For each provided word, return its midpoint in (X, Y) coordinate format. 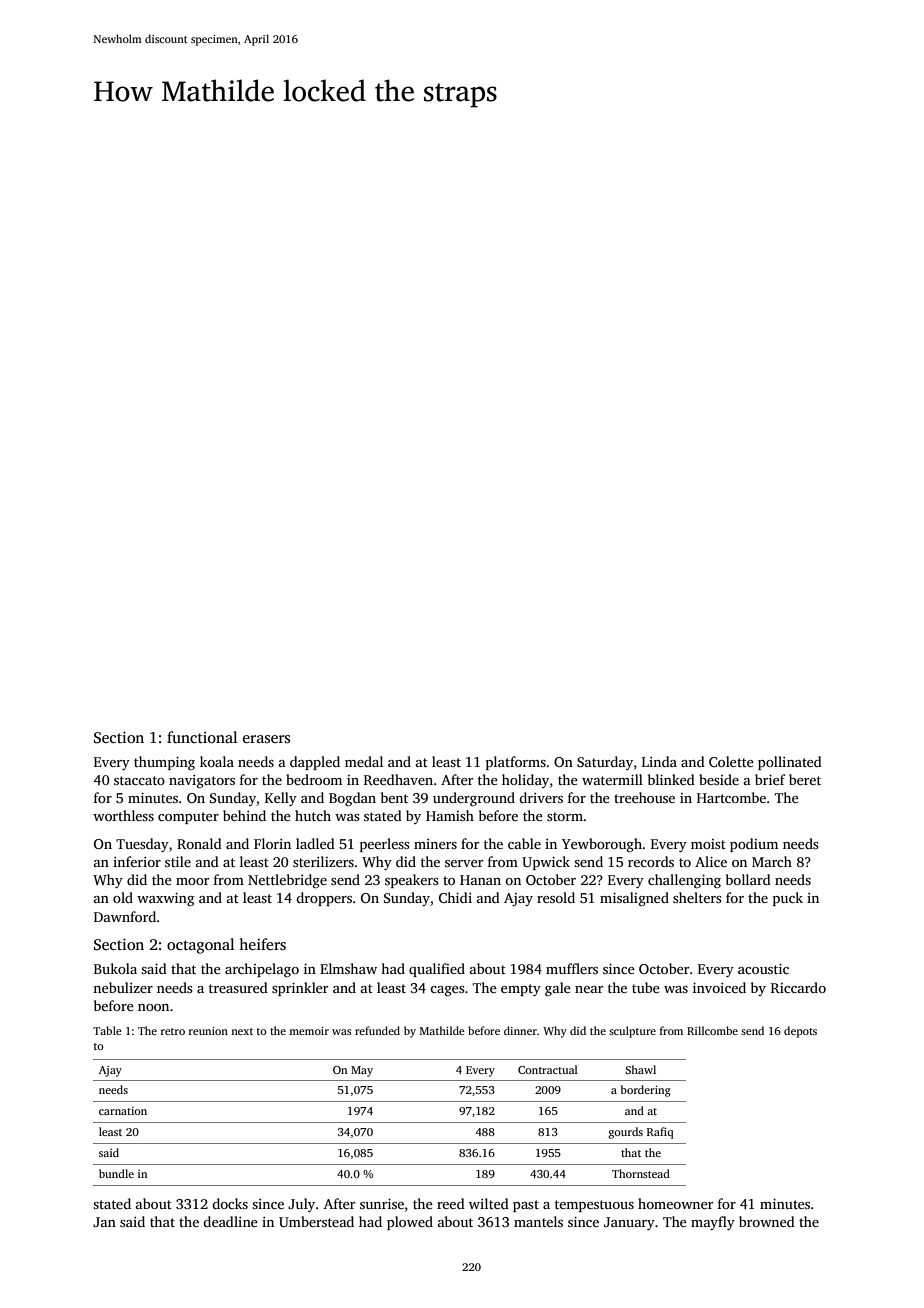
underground (474, 799)
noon (153, 1007)
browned (767, 1221)
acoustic (763, 969)
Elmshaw (348, 968)
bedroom (314, 779)
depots (800, 1032)
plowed (410, 1223)
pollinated (790, 763)
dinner (520, 1030)
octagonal (200, 946)
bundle (116, 1173)
